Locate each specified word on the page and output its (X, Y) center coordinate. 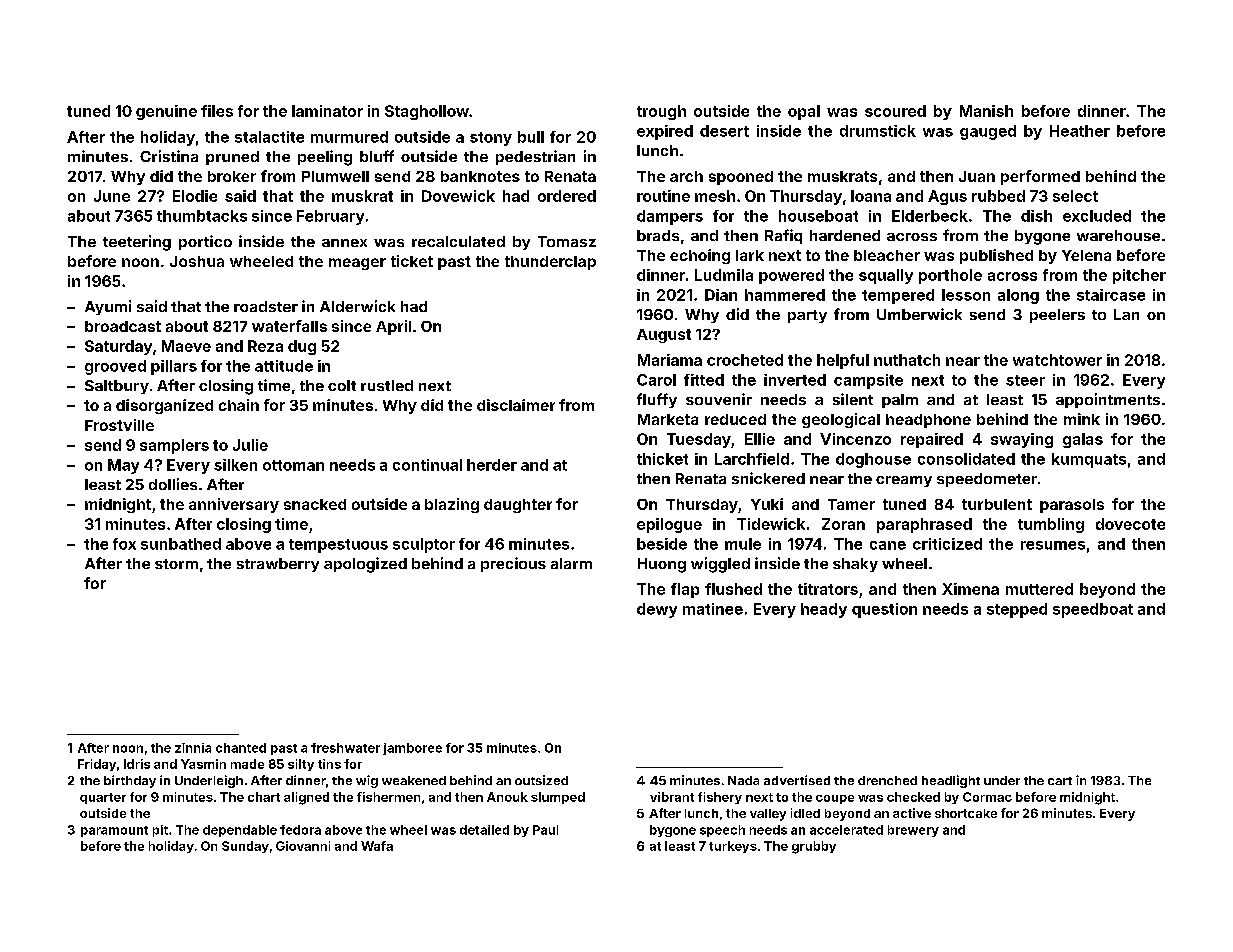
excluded (1097, 216)
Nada (743, 780)
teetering (137, 243)
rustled (387, 385)
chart (264, 797)
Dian (721, 295)
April (393, 327)
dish (1036, 216)
